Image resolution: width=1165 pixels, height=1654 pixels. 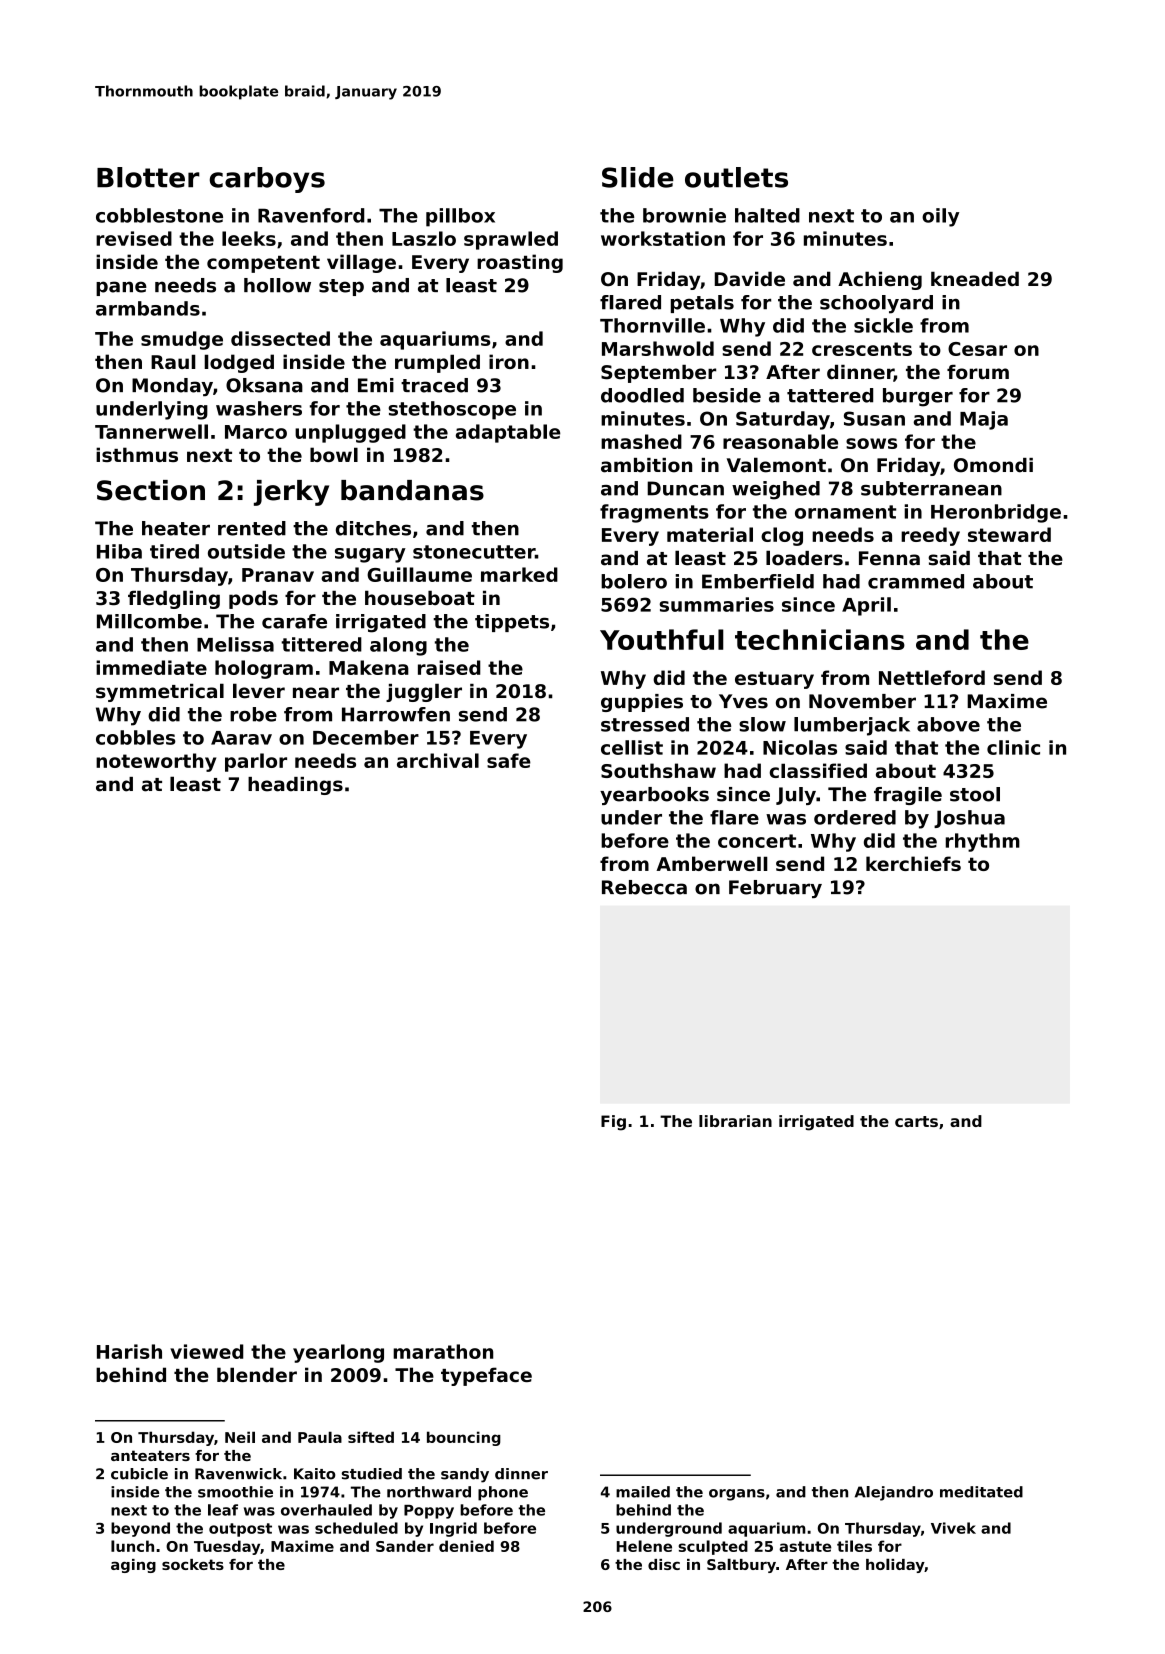 What do you see at coordinates (735, 1121) in the document?
I see `librarian` at bounding box center [735, 1121].
